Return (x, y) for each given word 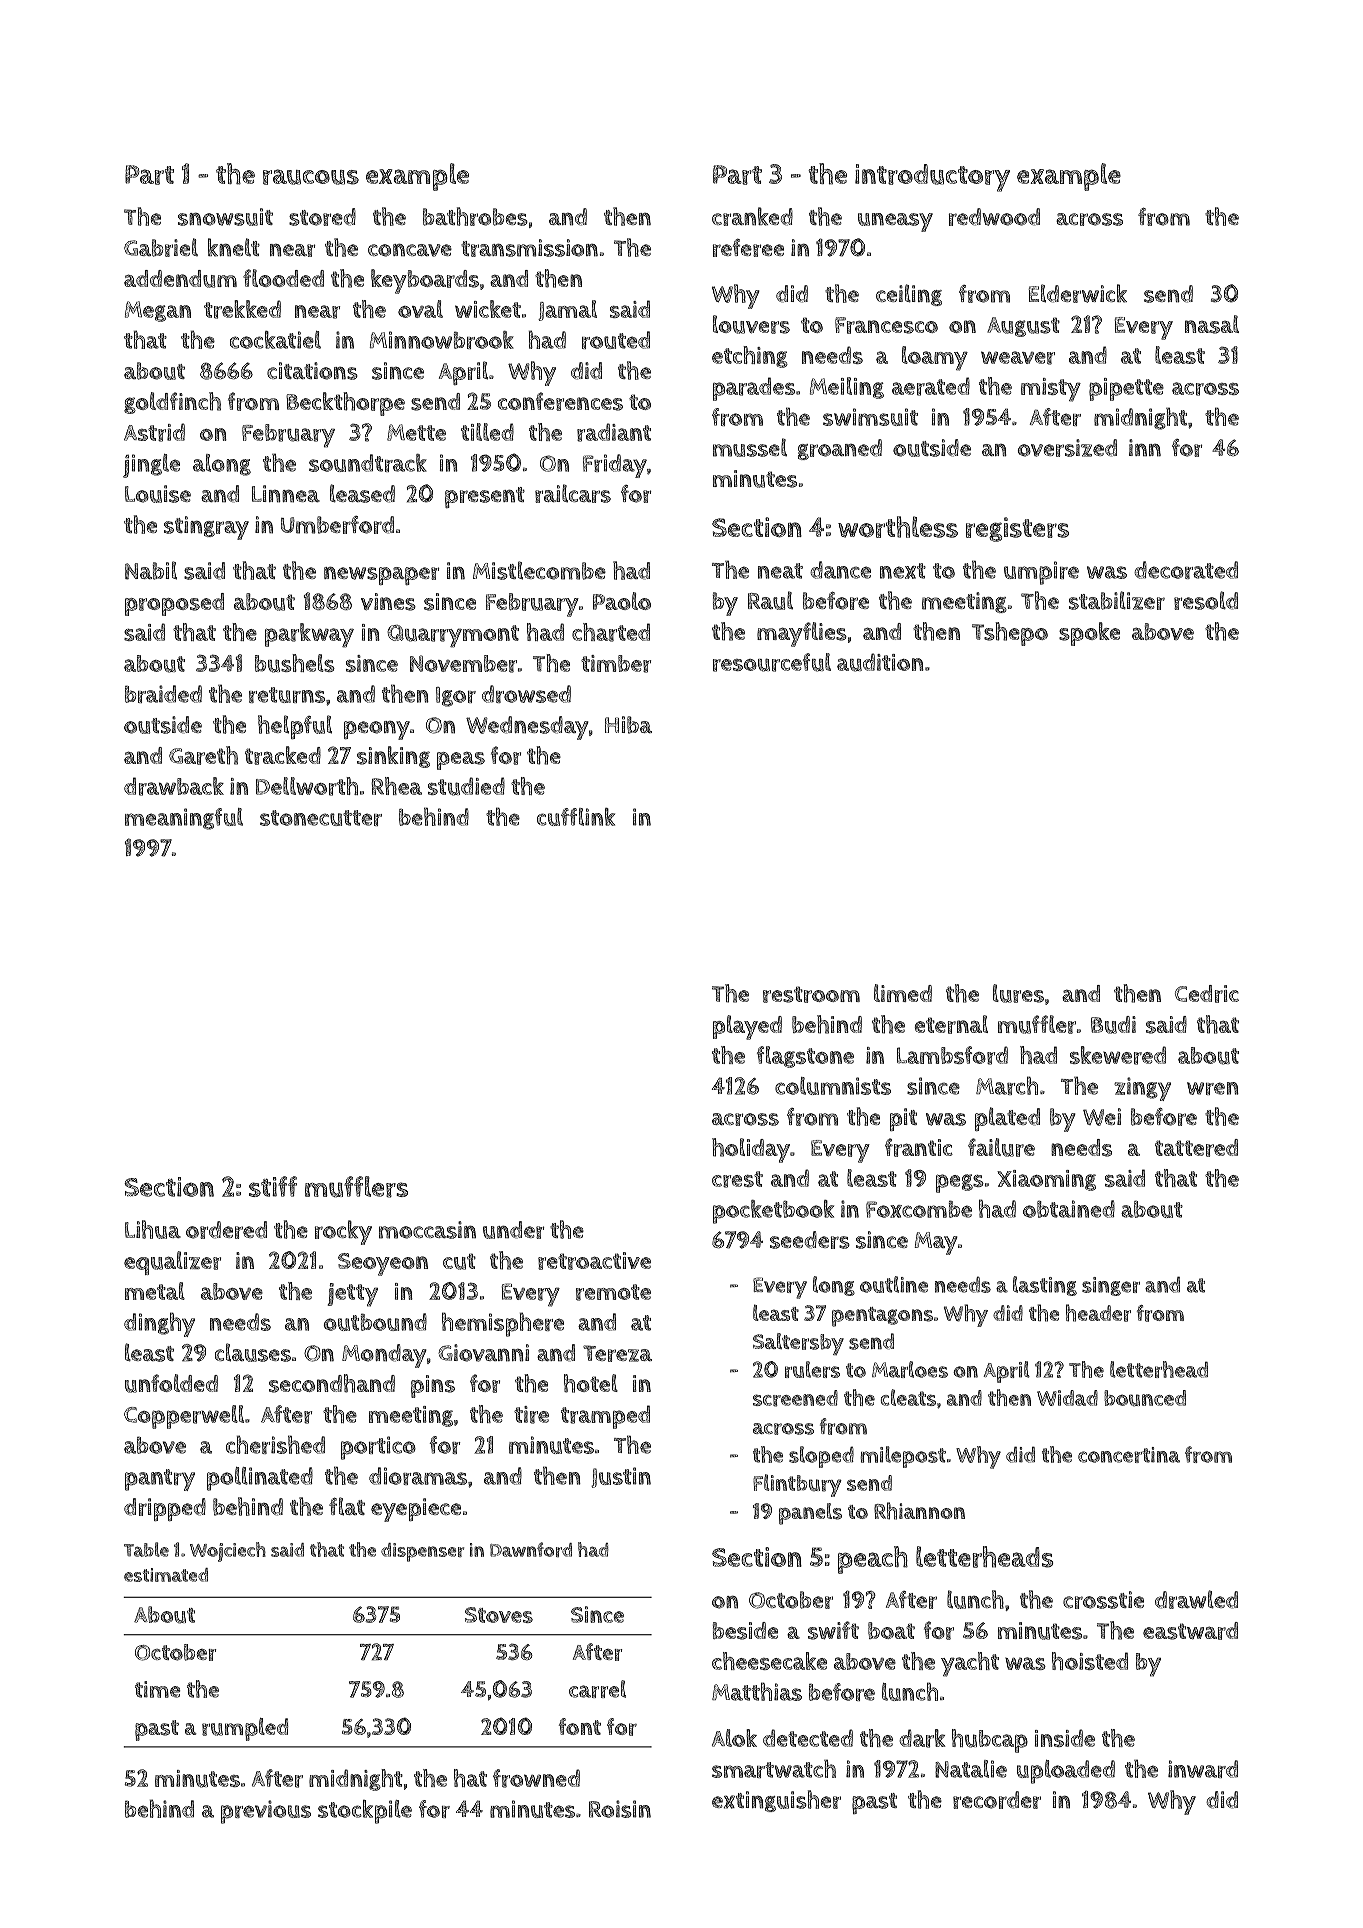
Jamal (567, 310)
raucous (311, 177)
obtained (1069, 1209)
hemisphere (503, 1324)
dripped (165, 1509)
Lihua (153, 1229)
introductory (932, 178)
